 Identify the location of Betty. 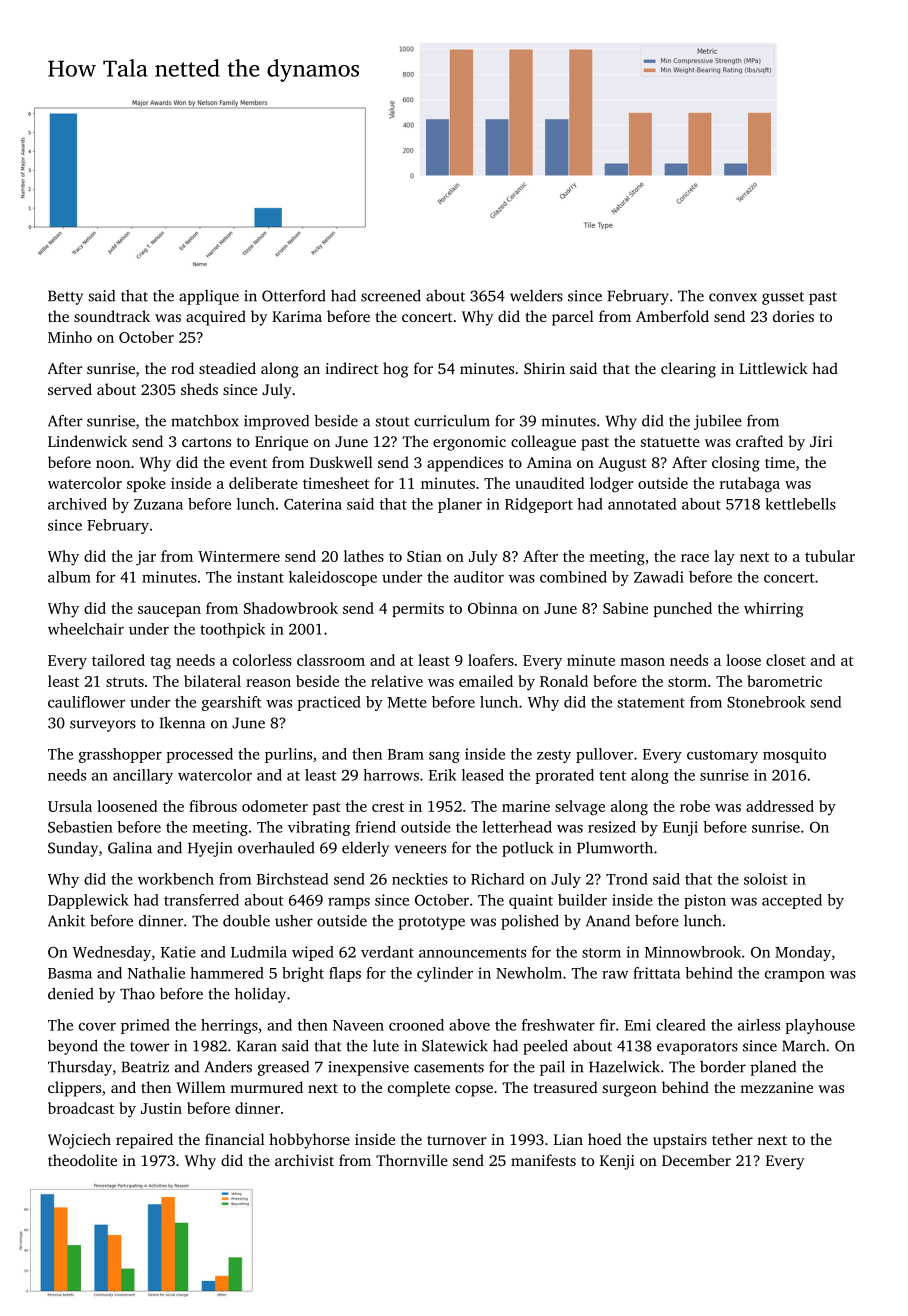
(65, 297).
